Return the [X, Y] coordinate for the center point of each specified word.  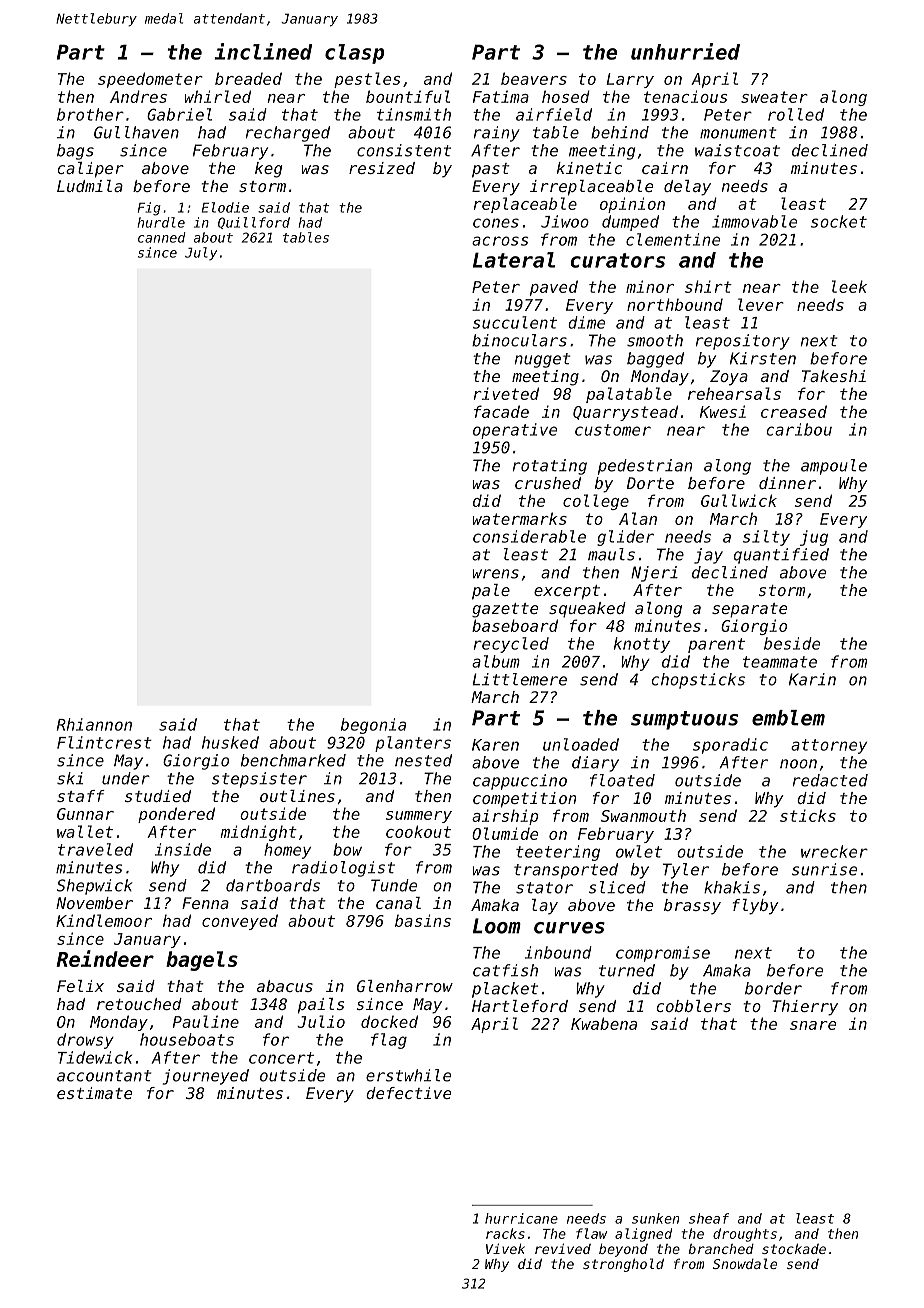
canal [398, 903]
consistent [404, 150]
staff [81, 796]
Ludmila [90, 186]
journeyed [206, 1077]
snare [813, 1025]
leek [849, 286]
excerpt [567, 592]
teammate [780, 662]
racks [505, 1233]
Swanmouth [643, 815]
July [201, 253]
